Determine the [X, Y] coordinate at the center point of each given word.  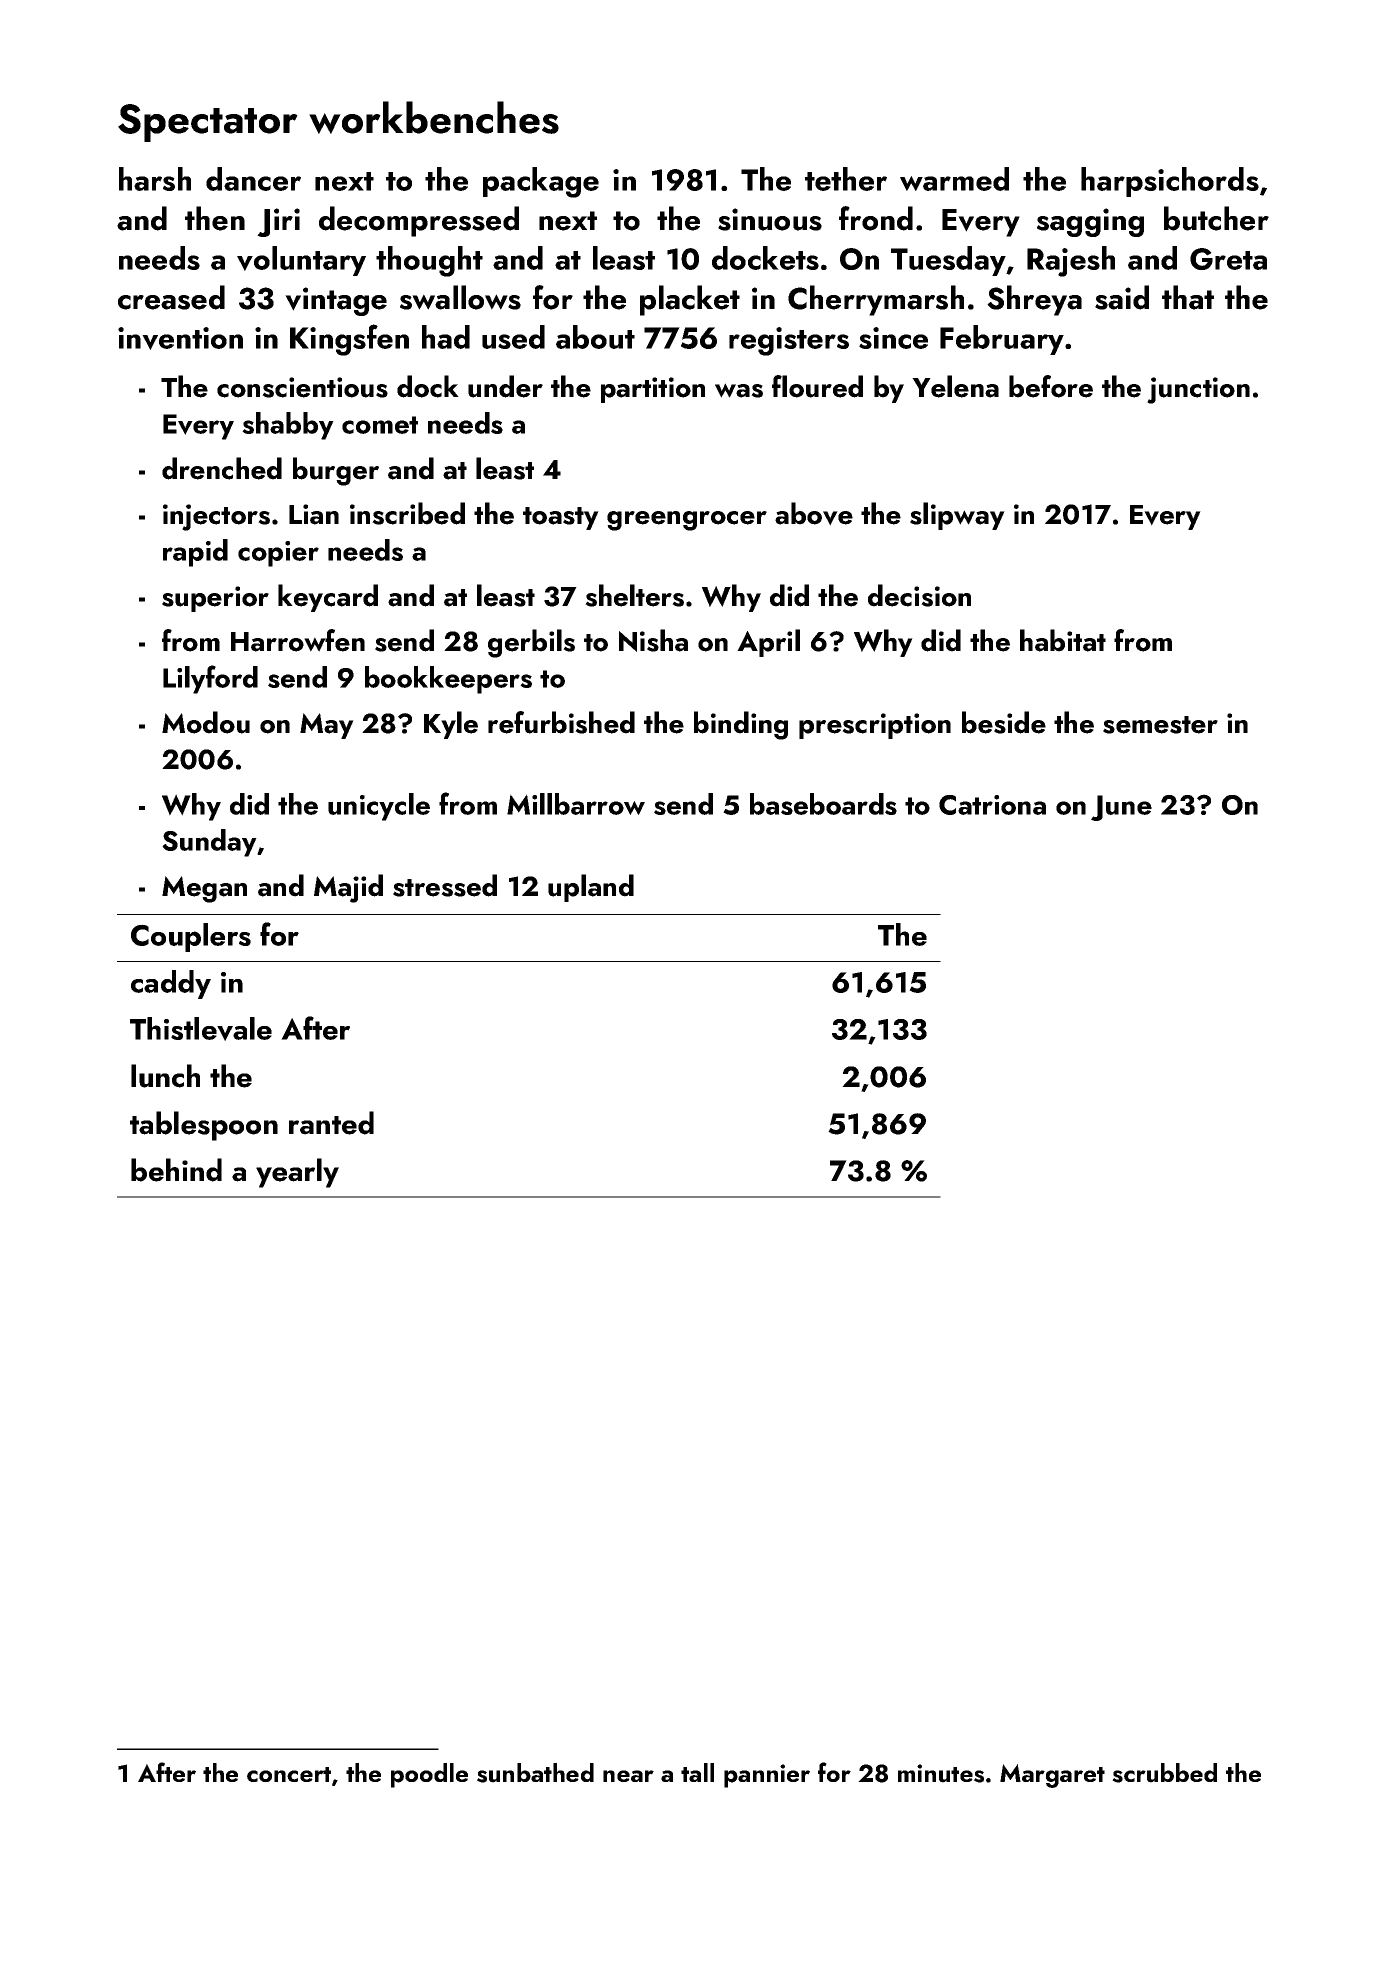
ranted [331, 1123]
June [1121, 808]
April [768, 643]
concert [289, 1774]
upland [591, 888]
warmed [954, 179]
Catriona [992, 805]
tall [697, 1772]
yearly [297, 1173]
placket [690, 300]
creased [171, 297]
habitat [1063, 640]
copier [278, 554]
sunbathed [535, 1773]
